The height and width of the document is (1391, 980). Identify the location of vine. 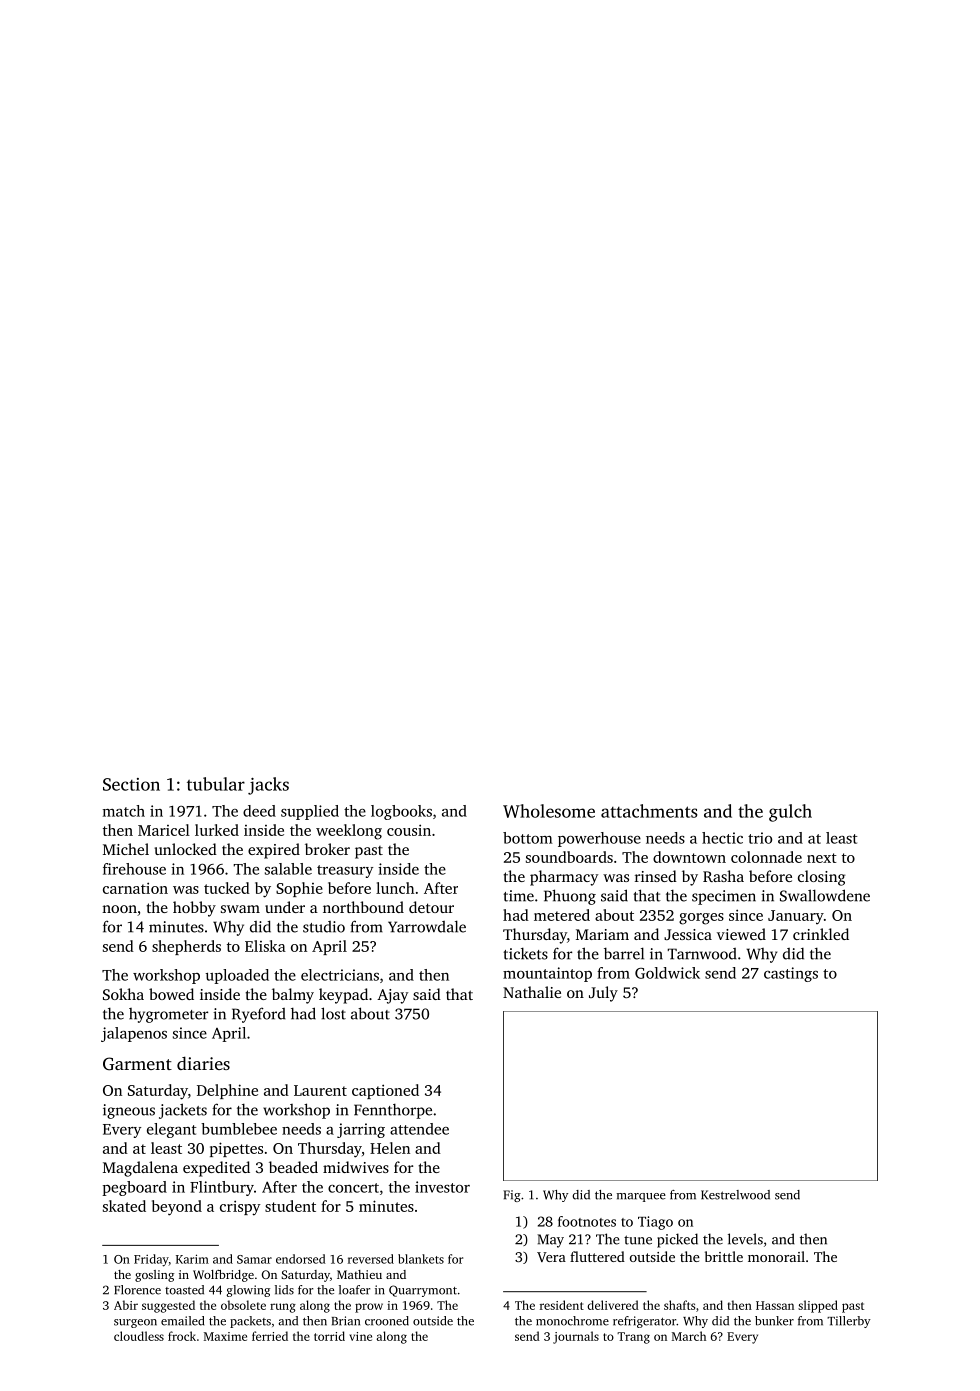
(360, 1336).
